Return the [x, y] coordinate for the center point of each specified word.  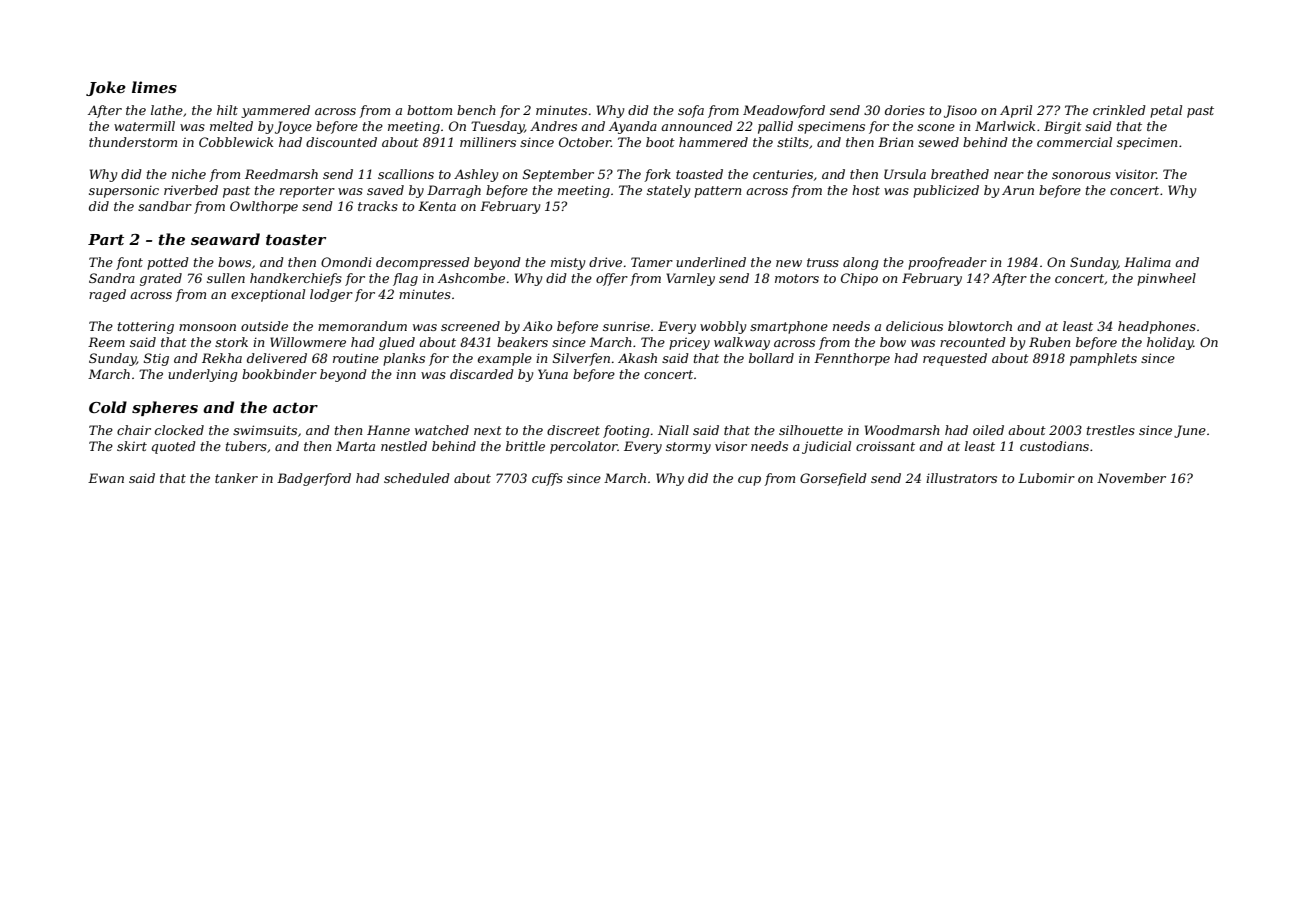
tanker [236, 478]
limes [154, 87]
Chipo [859, 279]
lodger [331, 295]
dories [905, 110]
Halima [1147, 262]
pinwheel [1166, 279]
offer [612, 279]
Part [106, 239]
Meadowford [784, 111]
